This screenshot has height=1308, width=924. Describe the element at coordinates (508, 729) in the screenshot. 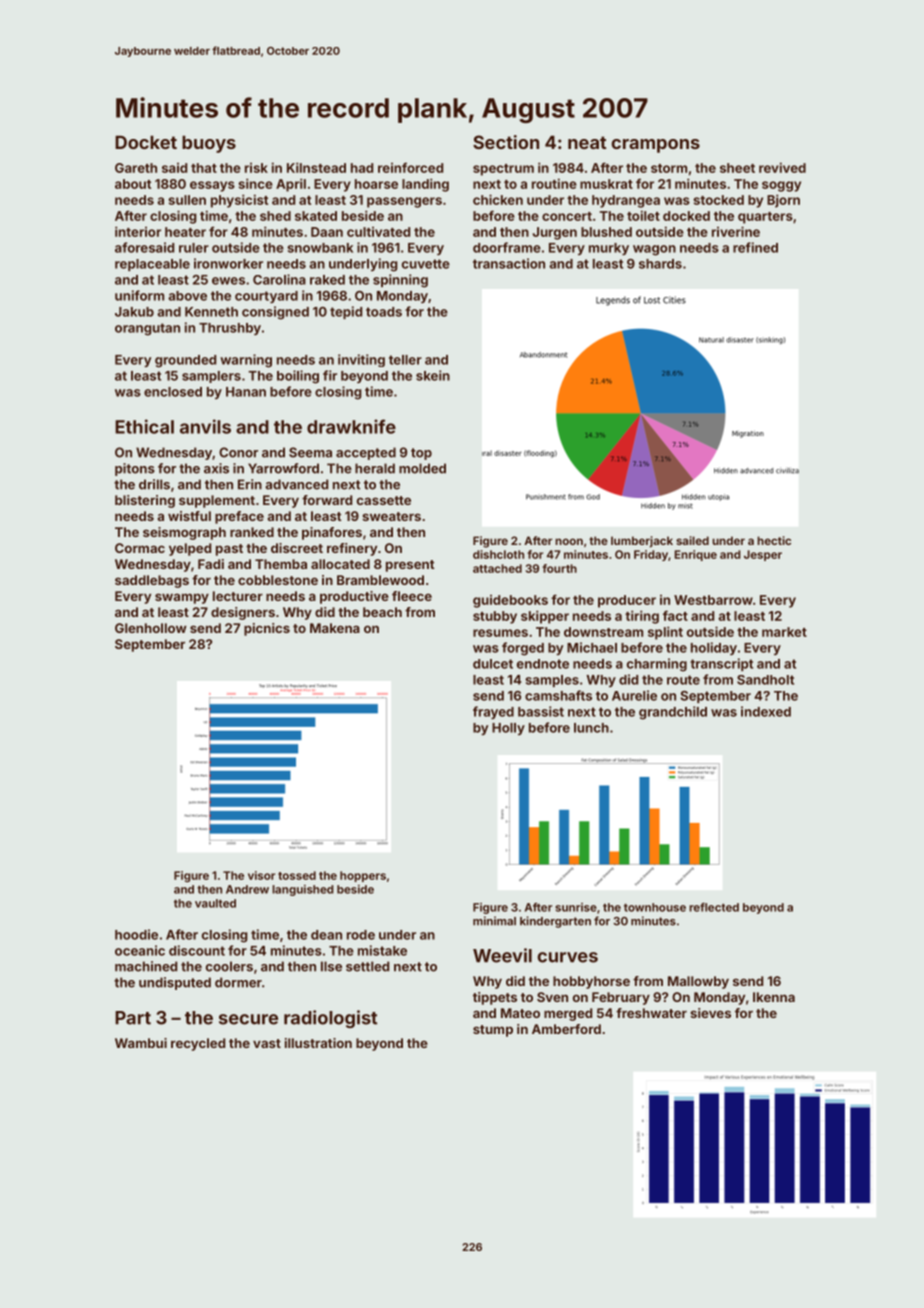

I see `Holly` at that location.
